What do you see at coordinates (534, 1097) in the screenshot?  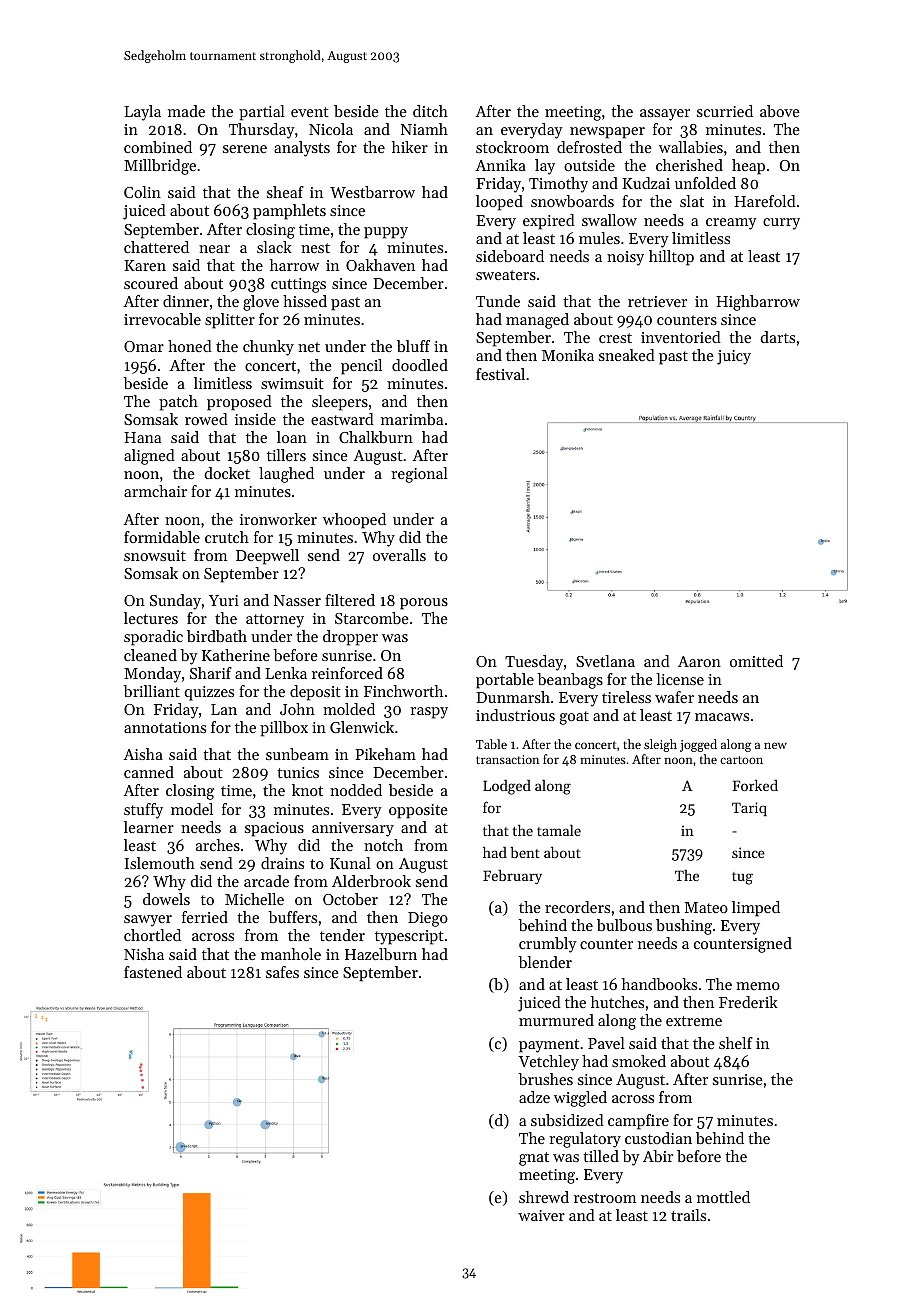 I see `adze` at bounding box center [534, 1097].
